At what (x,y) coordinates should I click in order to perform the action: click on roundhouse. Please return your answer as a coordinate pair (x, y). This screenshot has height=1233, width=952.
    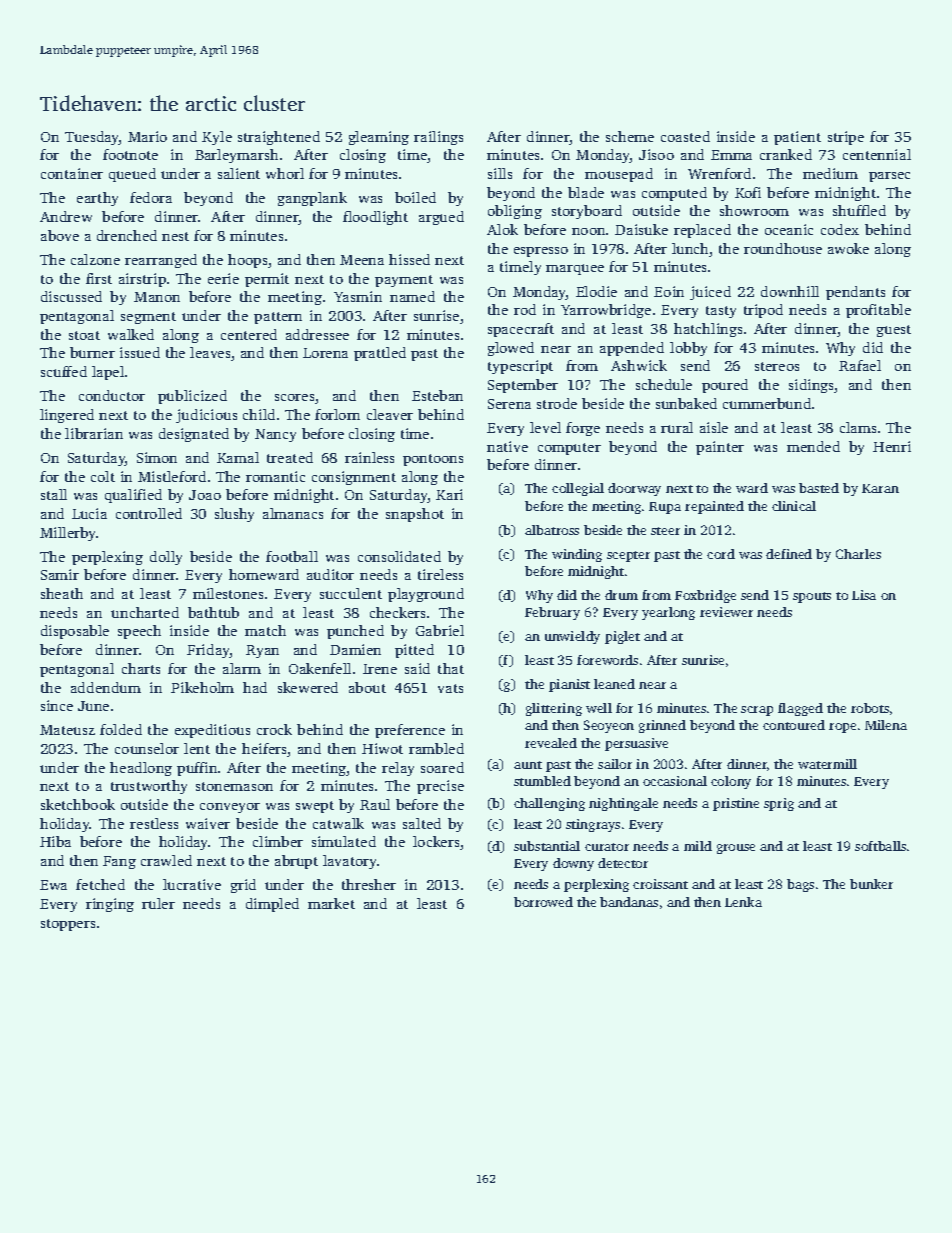
    Looking at the image, I should click on (783, 248).
